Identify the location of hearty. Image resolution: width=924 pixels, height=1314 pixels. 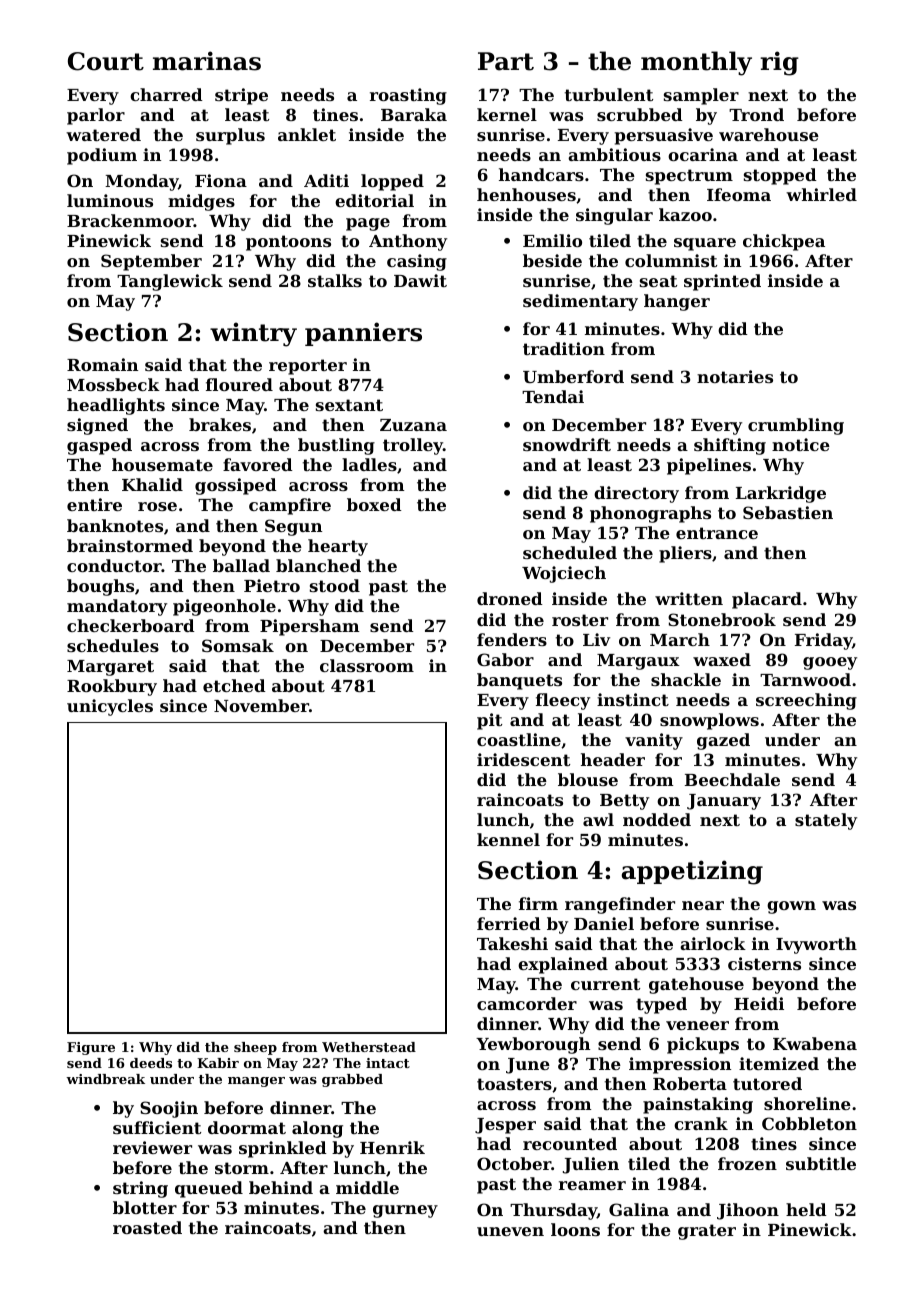
(338, 547).
